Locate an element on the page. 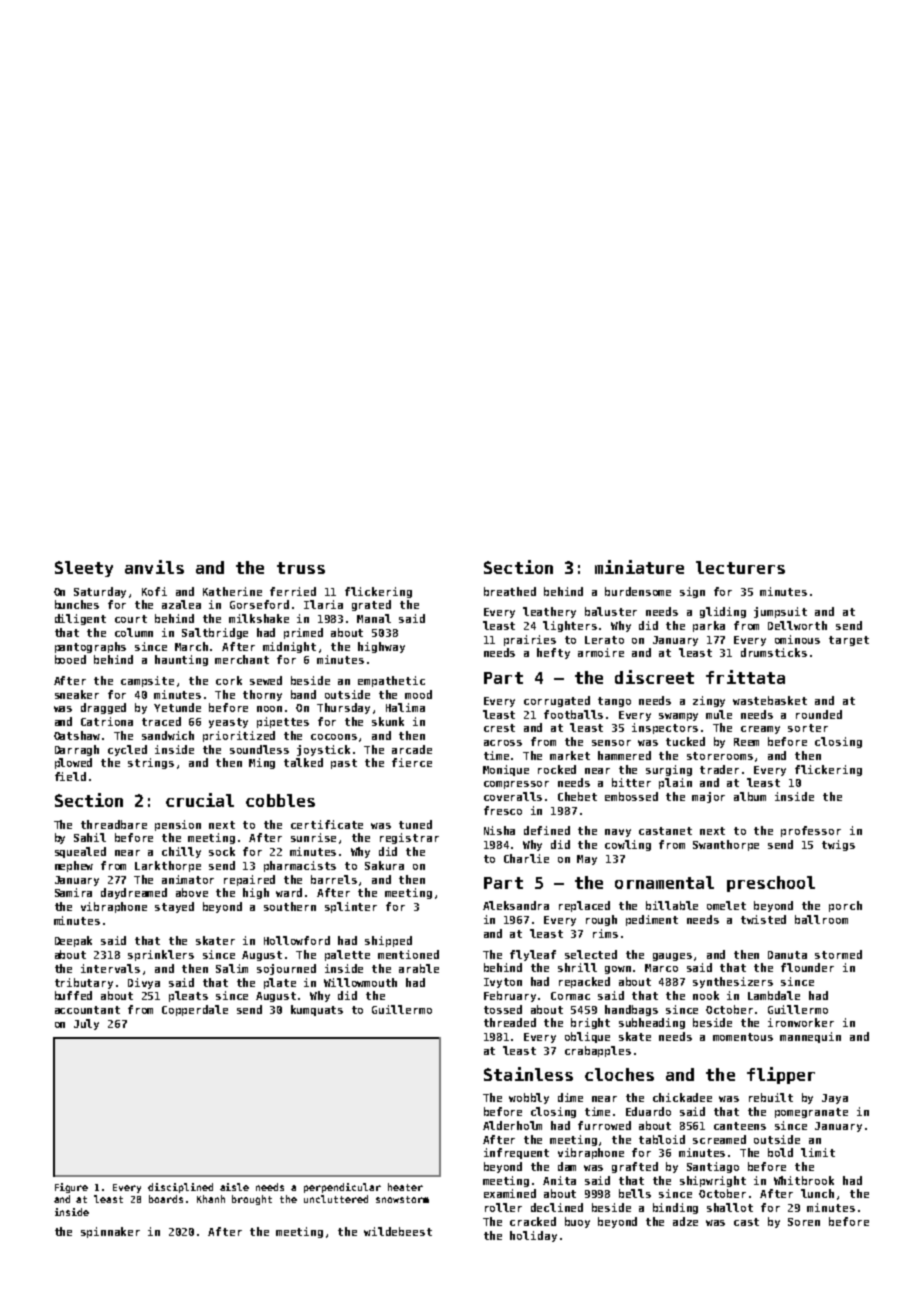  Willowmouth is located at coordinates (360, 982).
